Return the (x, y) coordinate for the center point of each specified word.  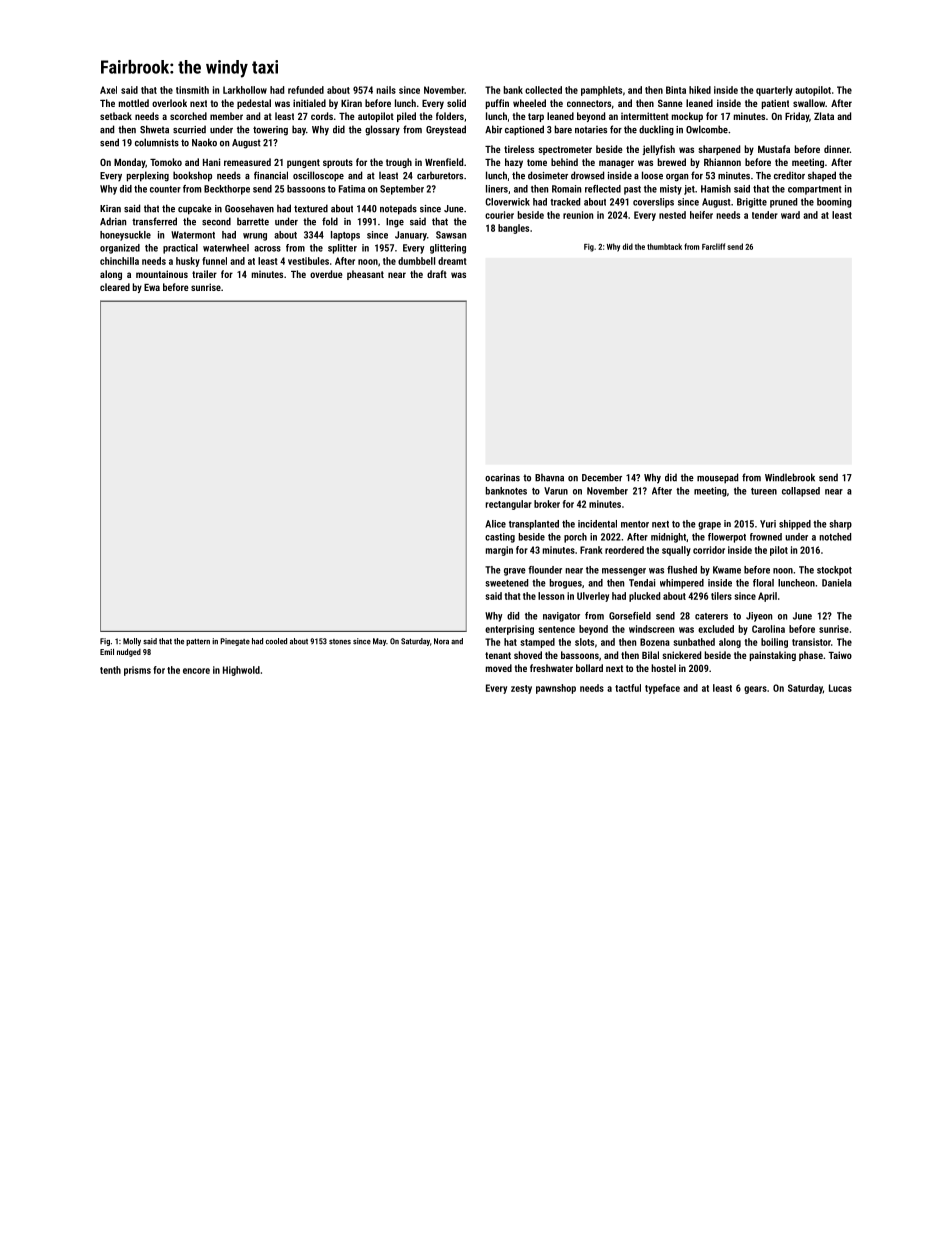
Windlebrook (790, 477)
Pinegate (235, 642)
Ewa (152, 287)
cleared (115, 287)
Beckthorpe (227, 190)
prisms (137, 671)
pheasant (365, 275)
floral (763, 583)
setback (116, 116)
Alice (495, 524)
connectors (589, 103)
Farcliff (713, 246)
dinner (837, 149)
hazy (514, 163)
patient (775, 104)
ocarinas (502, 478)
